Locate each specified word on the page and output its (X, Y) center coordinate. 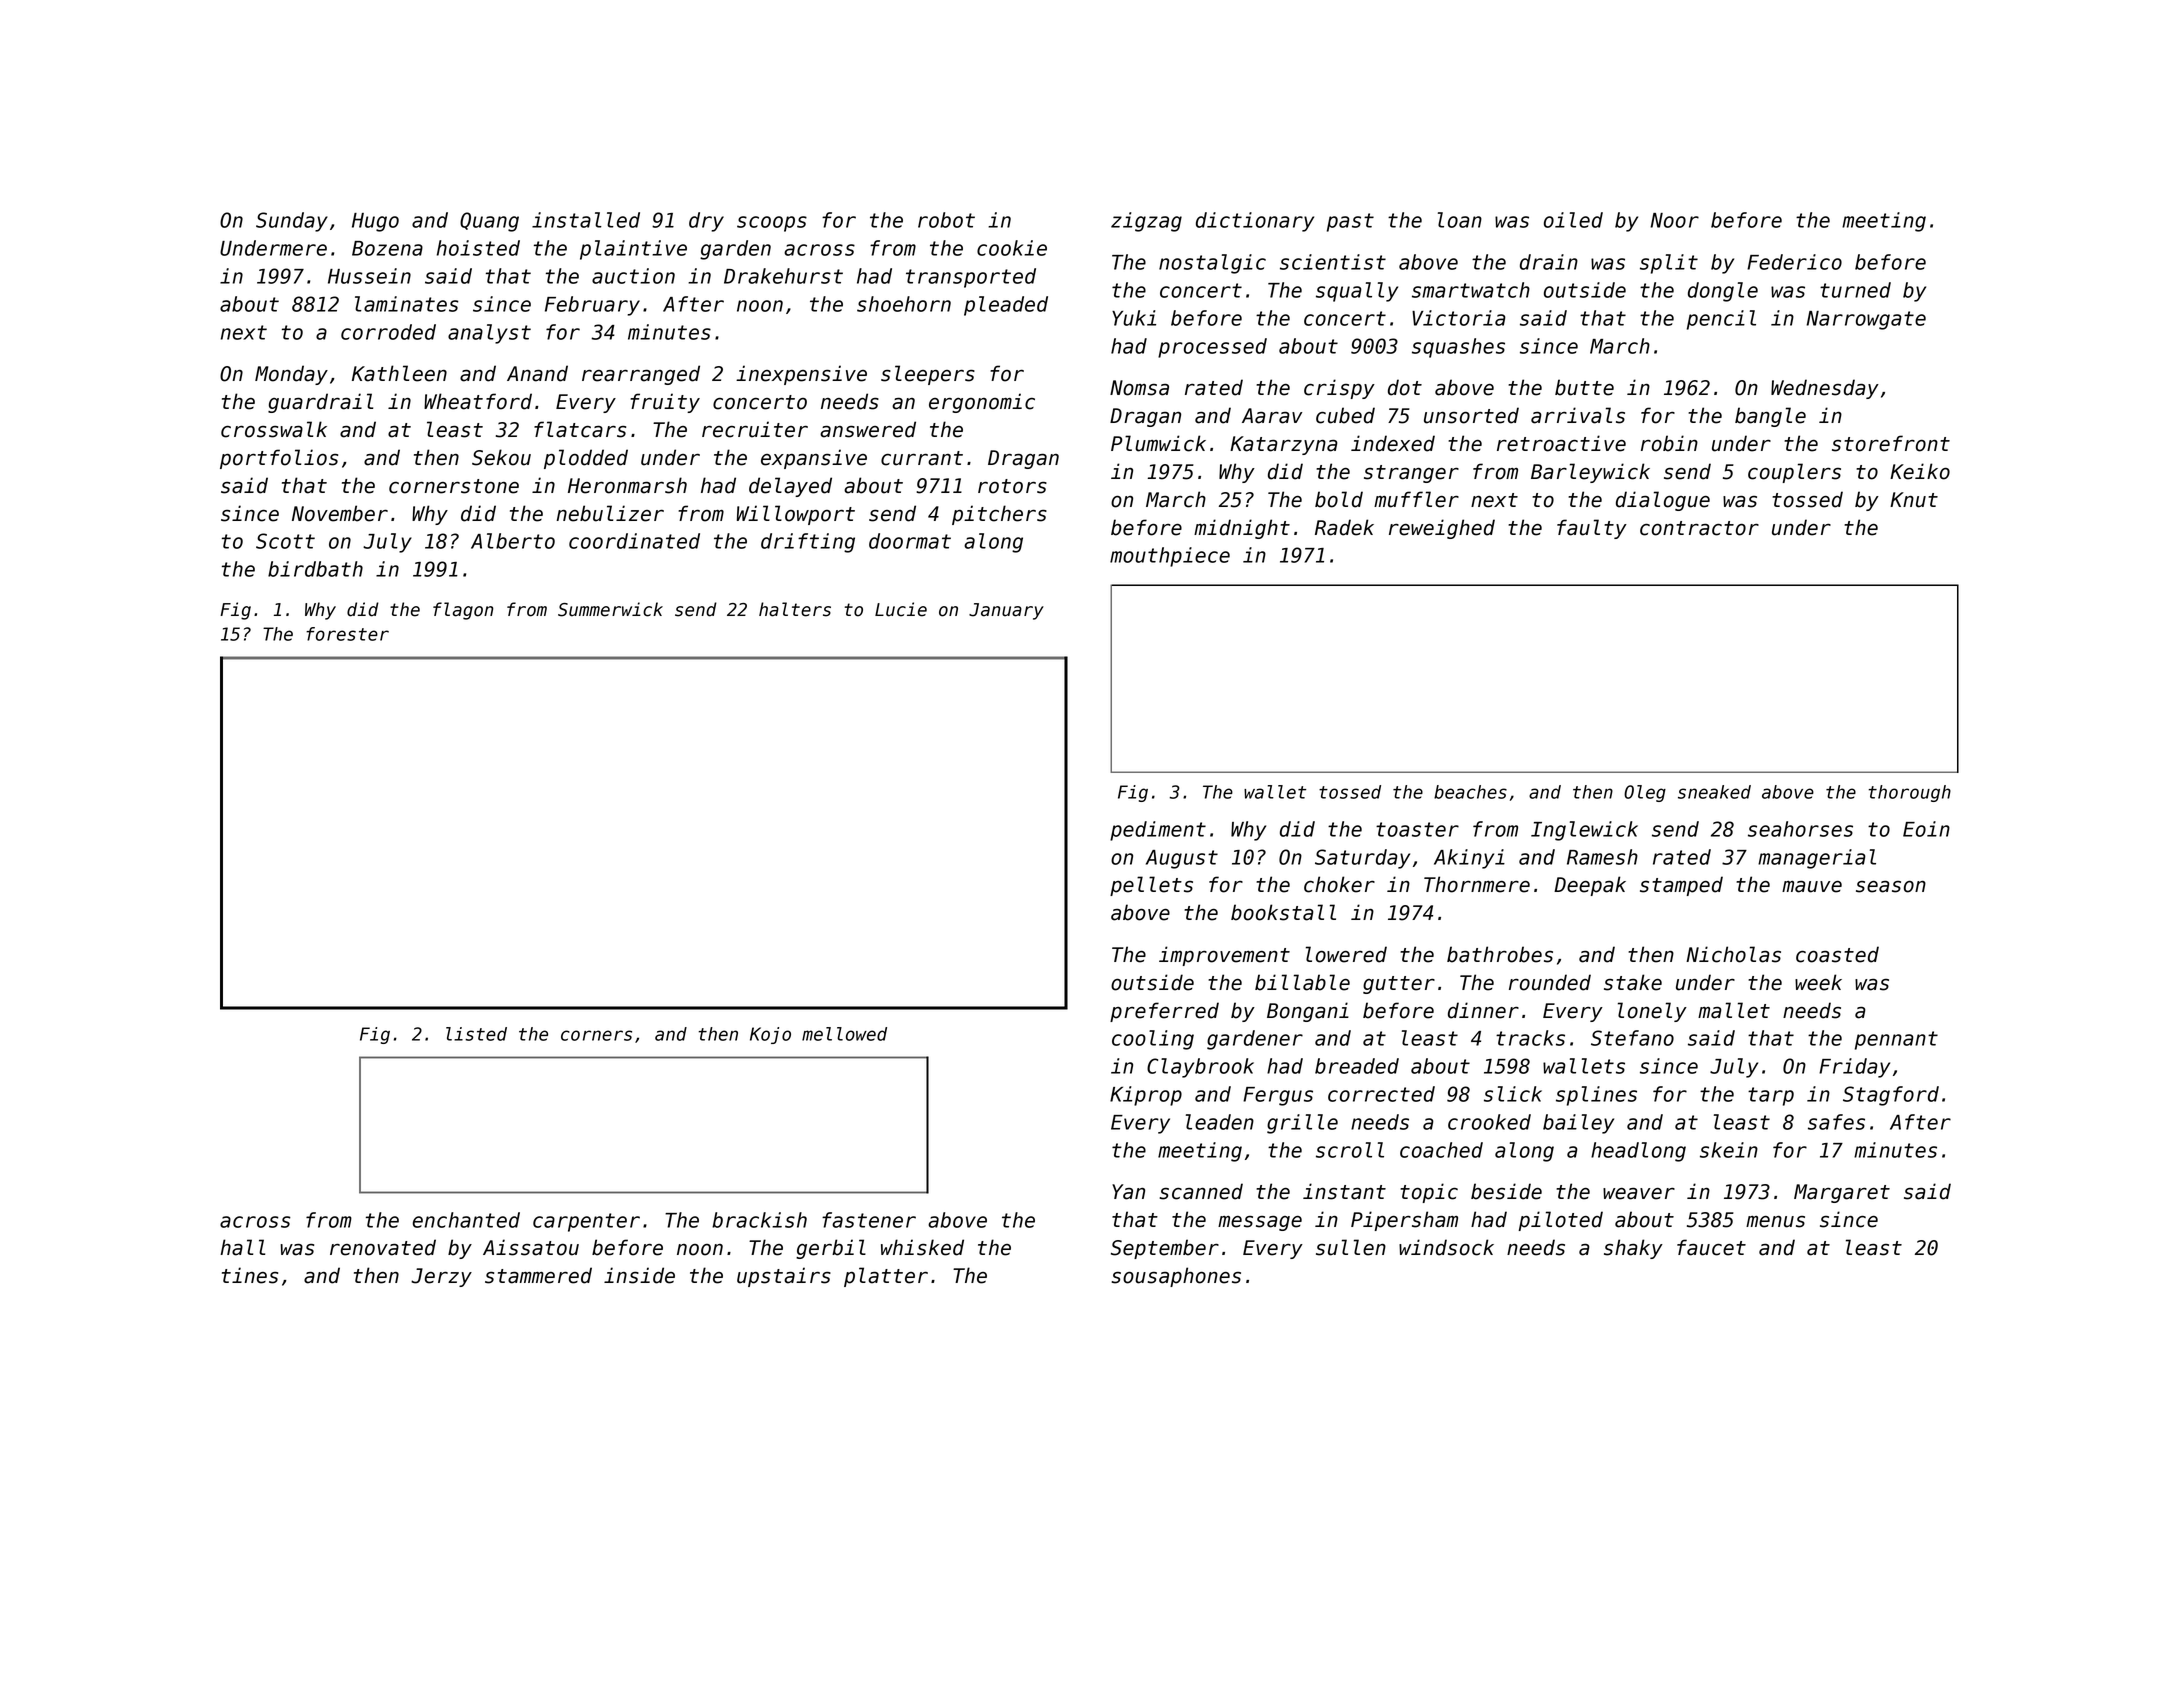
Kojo (770, 1035)
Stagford (1891, 1096)
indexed (1393, 443)
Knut (1914, 500)
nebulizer (610, 513)
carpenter (586, 1222)
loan (1460, 220)
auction (633, 276)
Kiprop (1146, 1096)
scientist (1333, 262)
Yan (1128, 1192)
